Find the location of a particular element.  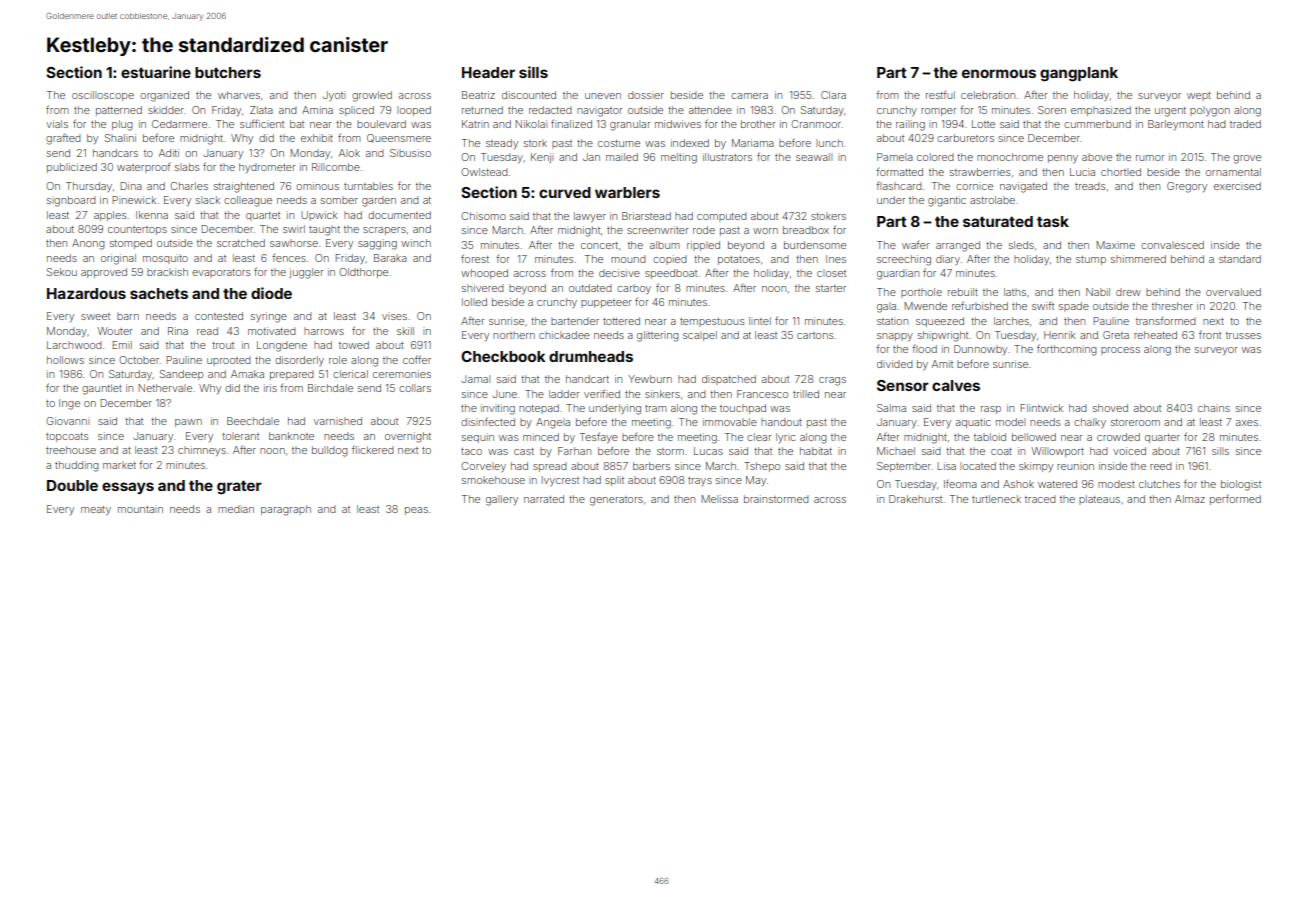

pawn is located at coordinates (188, 423).
